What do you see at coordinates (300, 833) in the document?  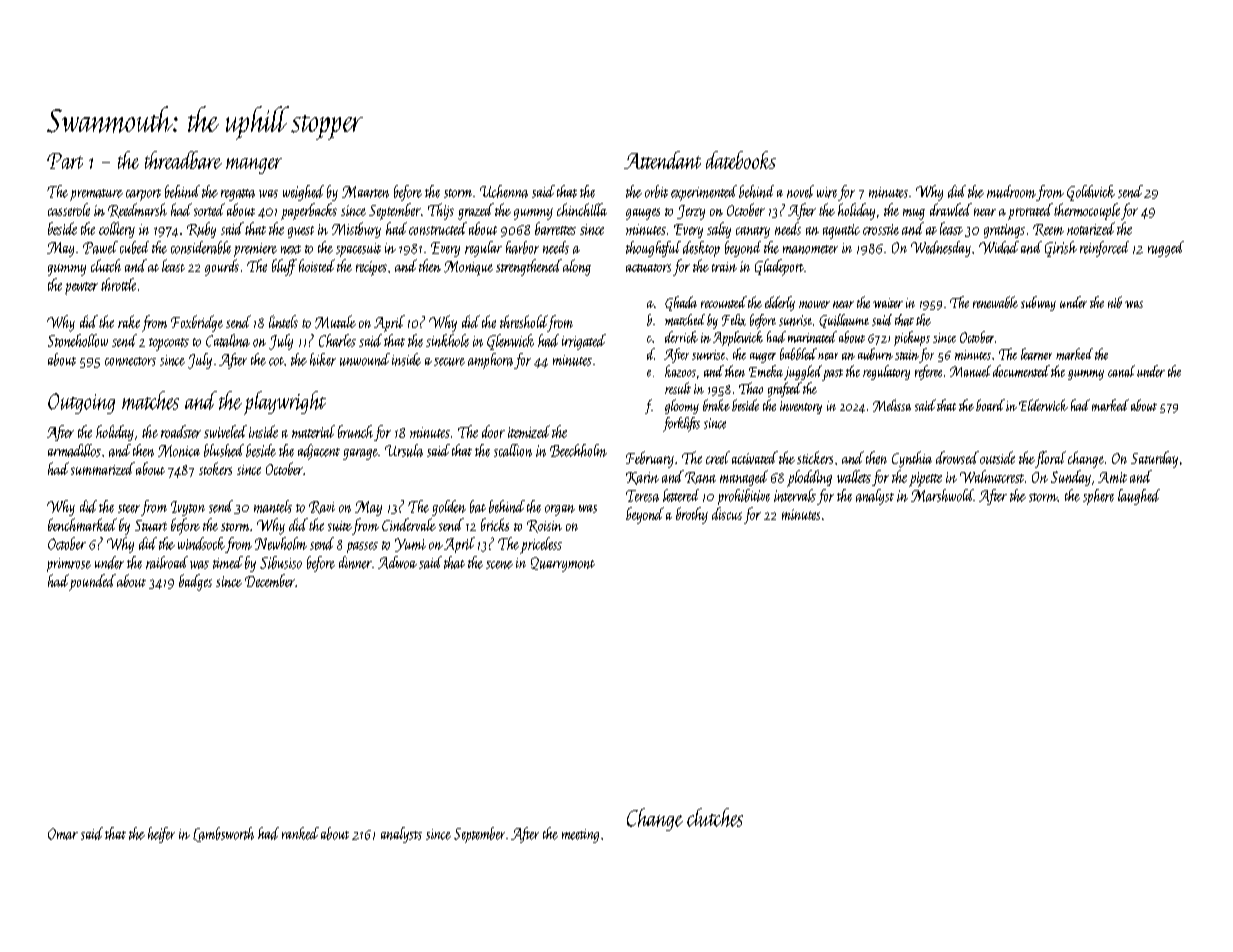 I see `ranked` at bounding box center [300, 833].
